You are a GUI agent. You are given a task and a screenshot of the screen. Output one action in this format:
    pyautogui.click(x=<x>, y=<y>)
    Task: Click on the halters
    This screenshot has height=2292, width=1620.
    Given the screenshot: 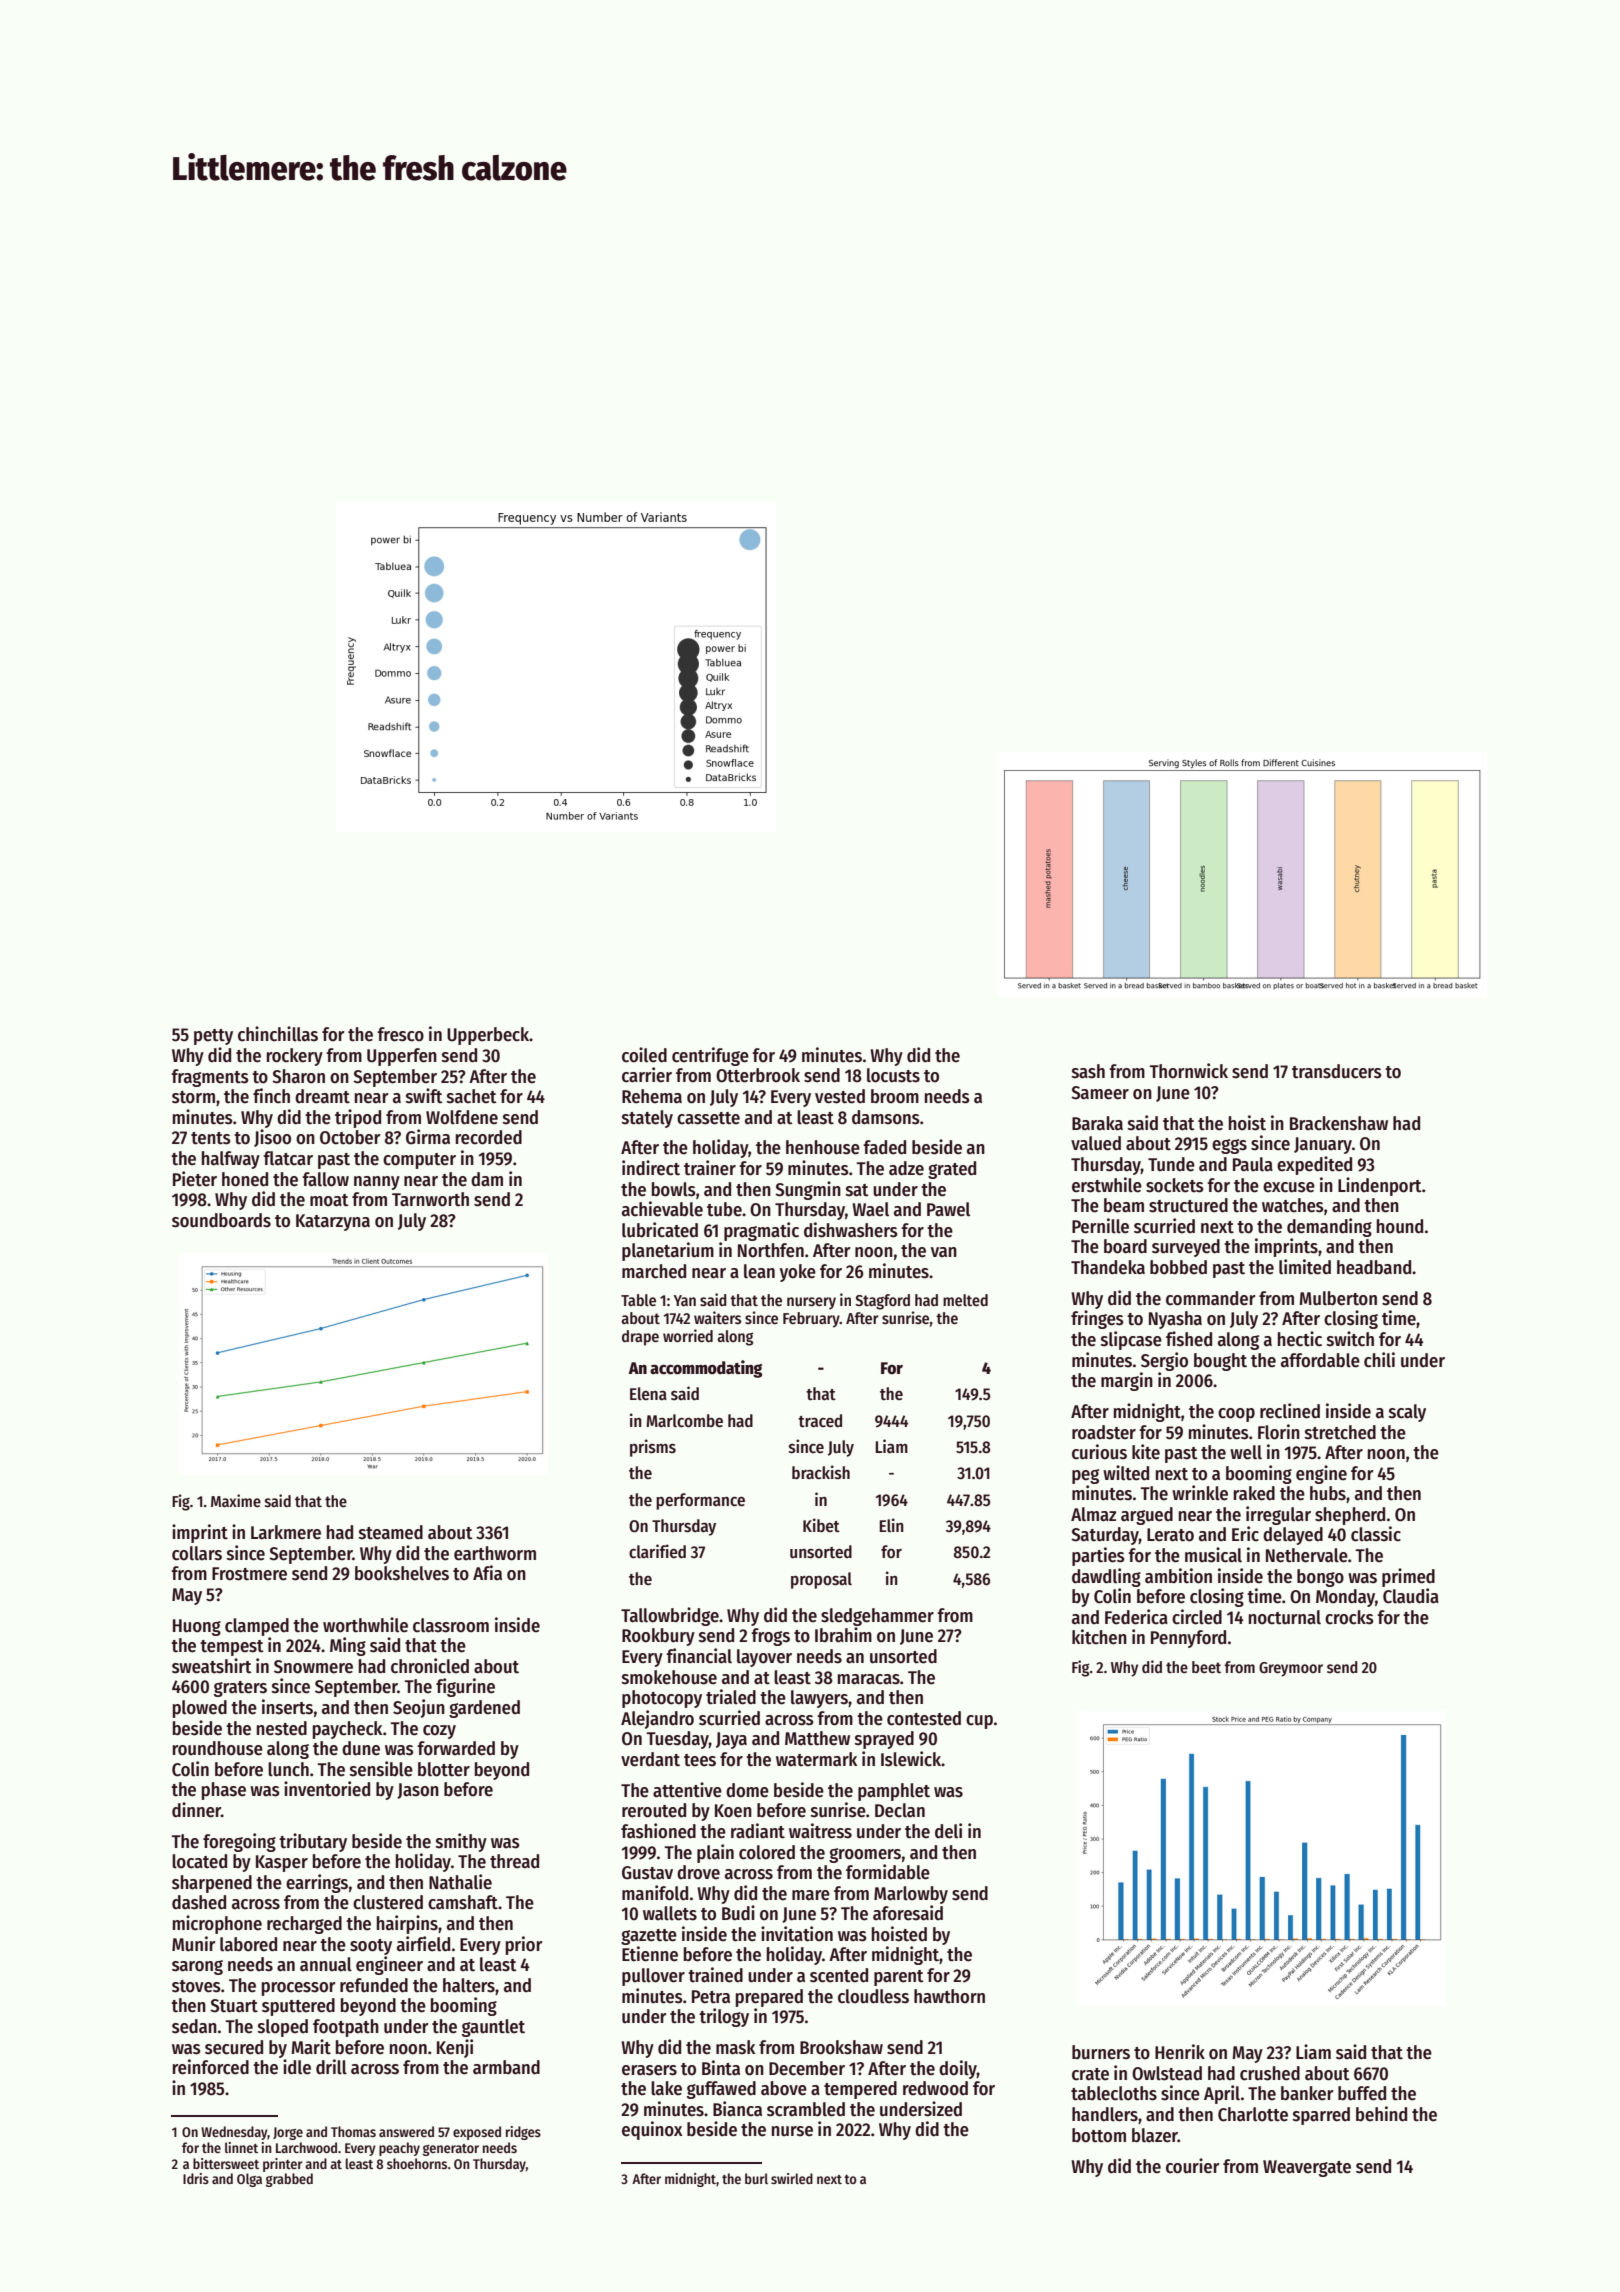 What is the action you would take?
    pyautogui.click(x=469, y=1985)
